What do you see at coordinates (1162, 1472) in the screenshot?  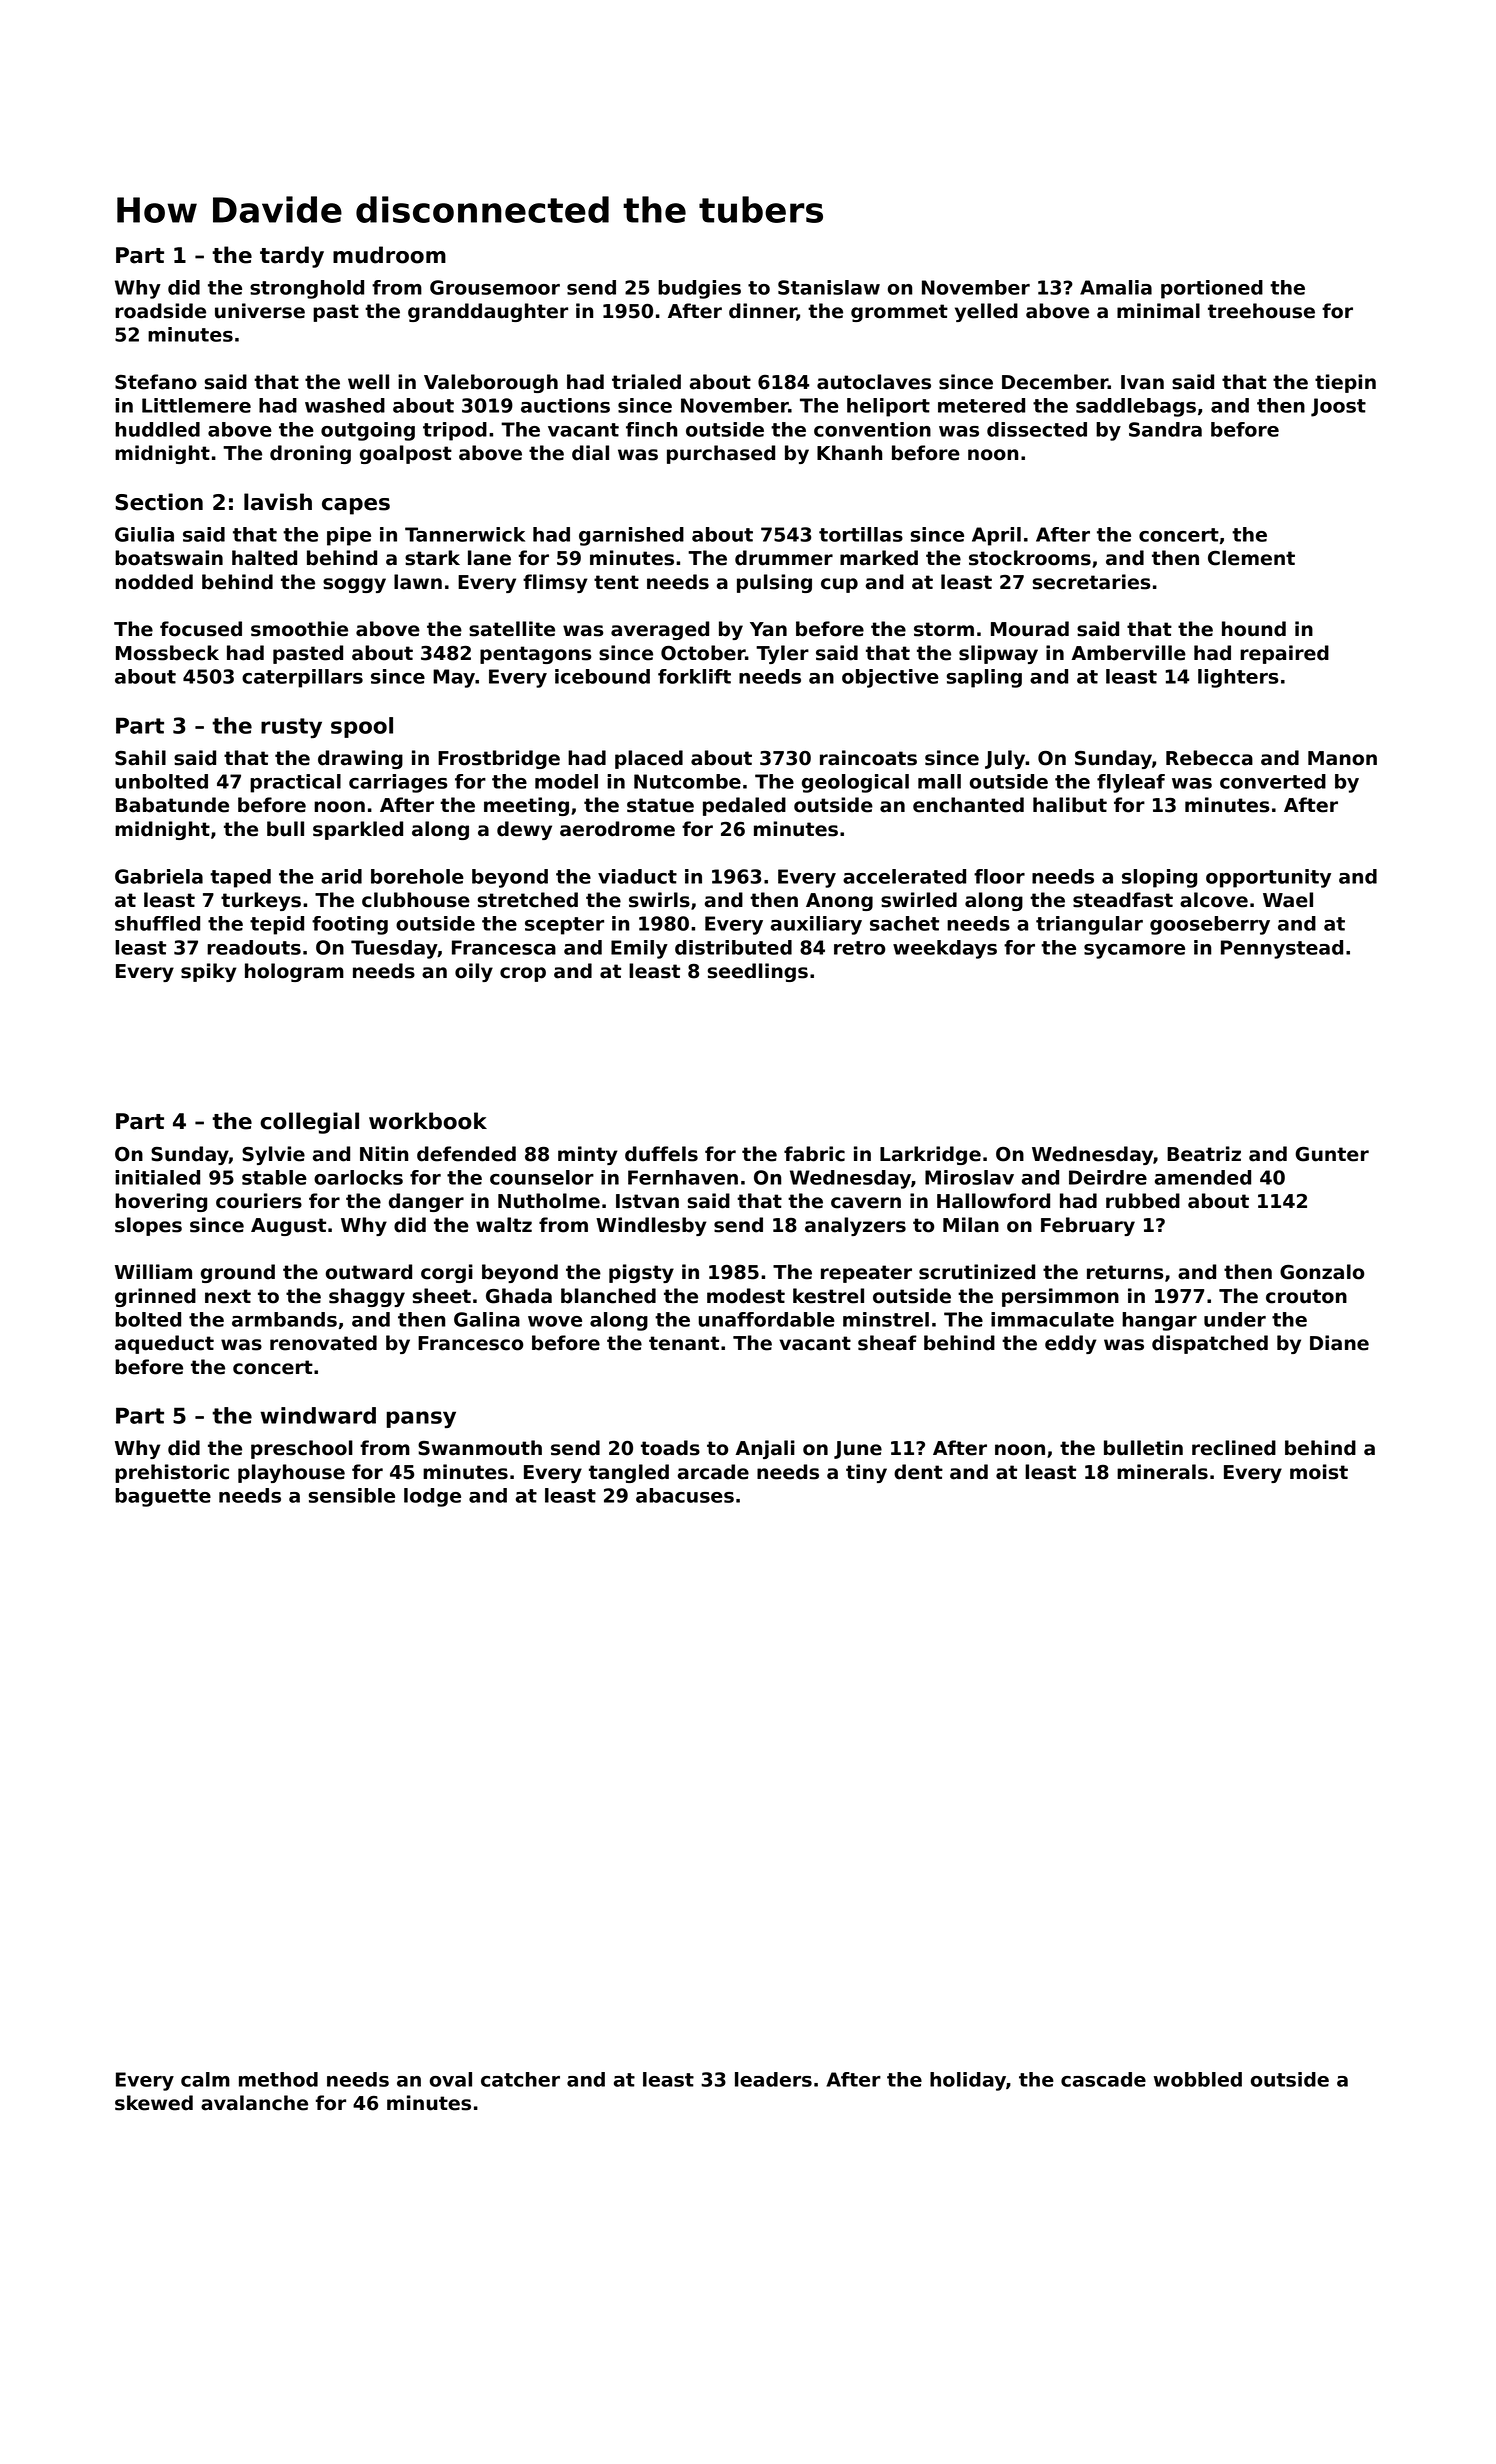 I see `minerals` at bounding box center [1162, 1472].
